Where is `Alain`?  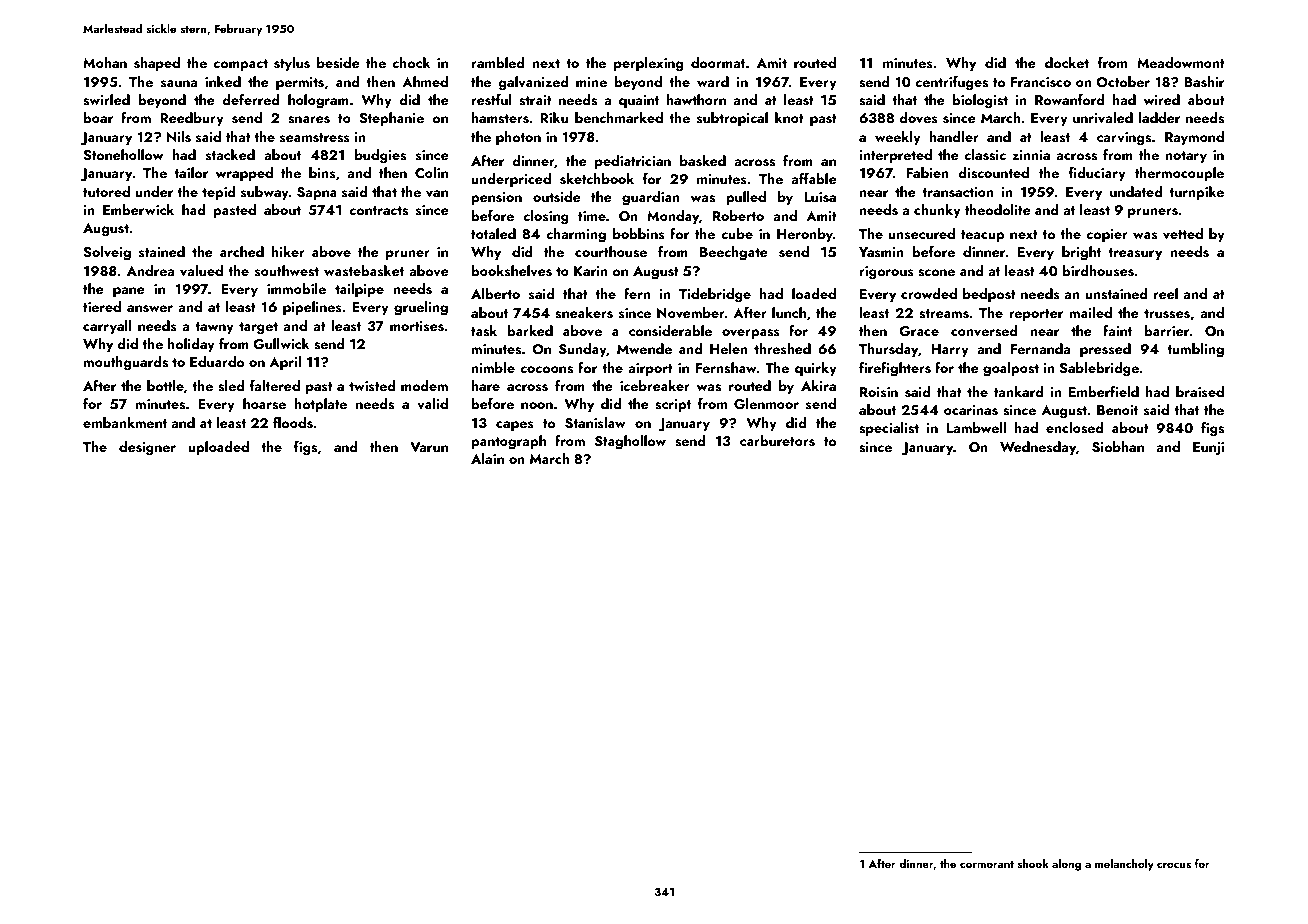 Alain is located at coordinates (487, 458).
